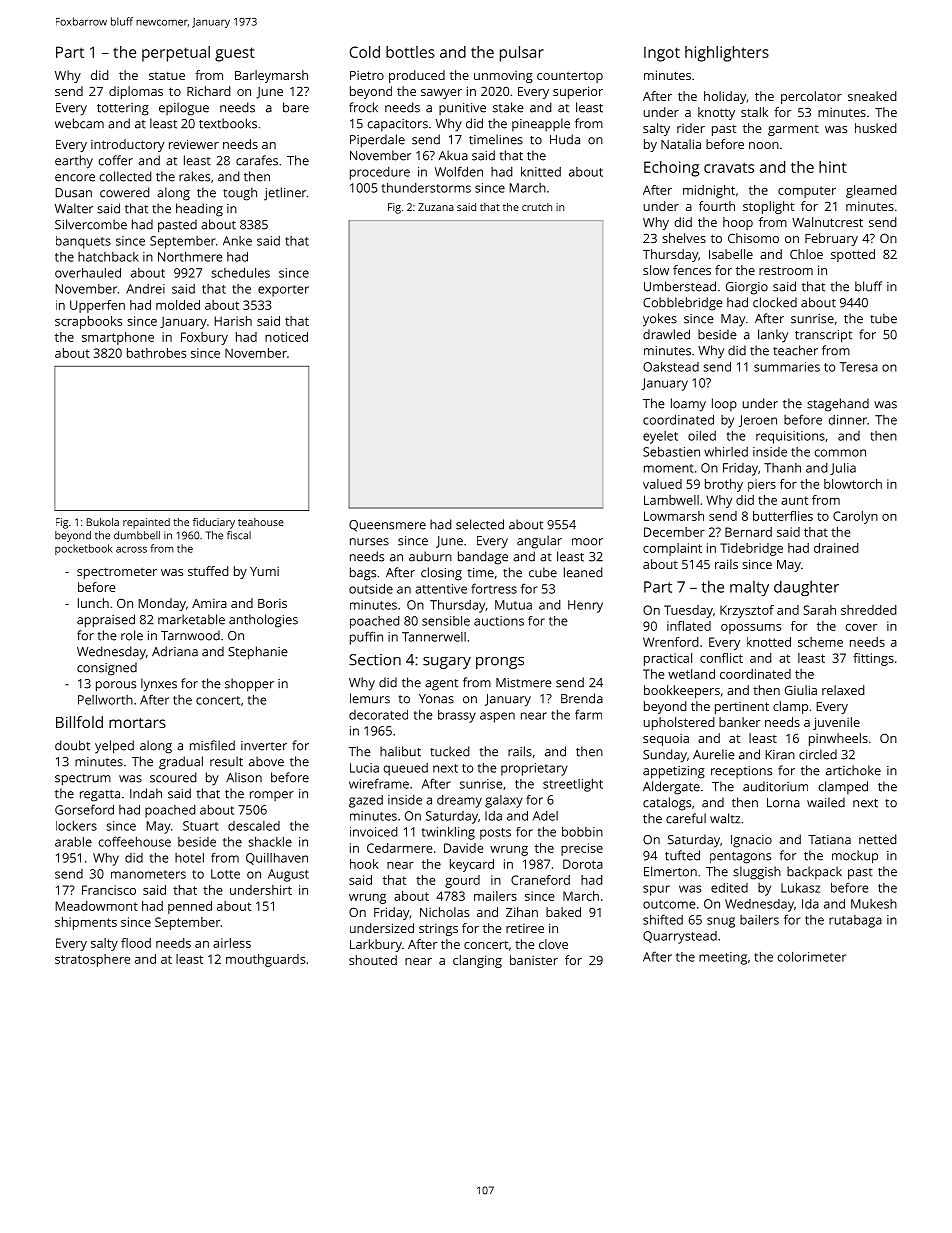  Describe the element at coordinates (702, 436) in the image. I see `oiled` at that location.
